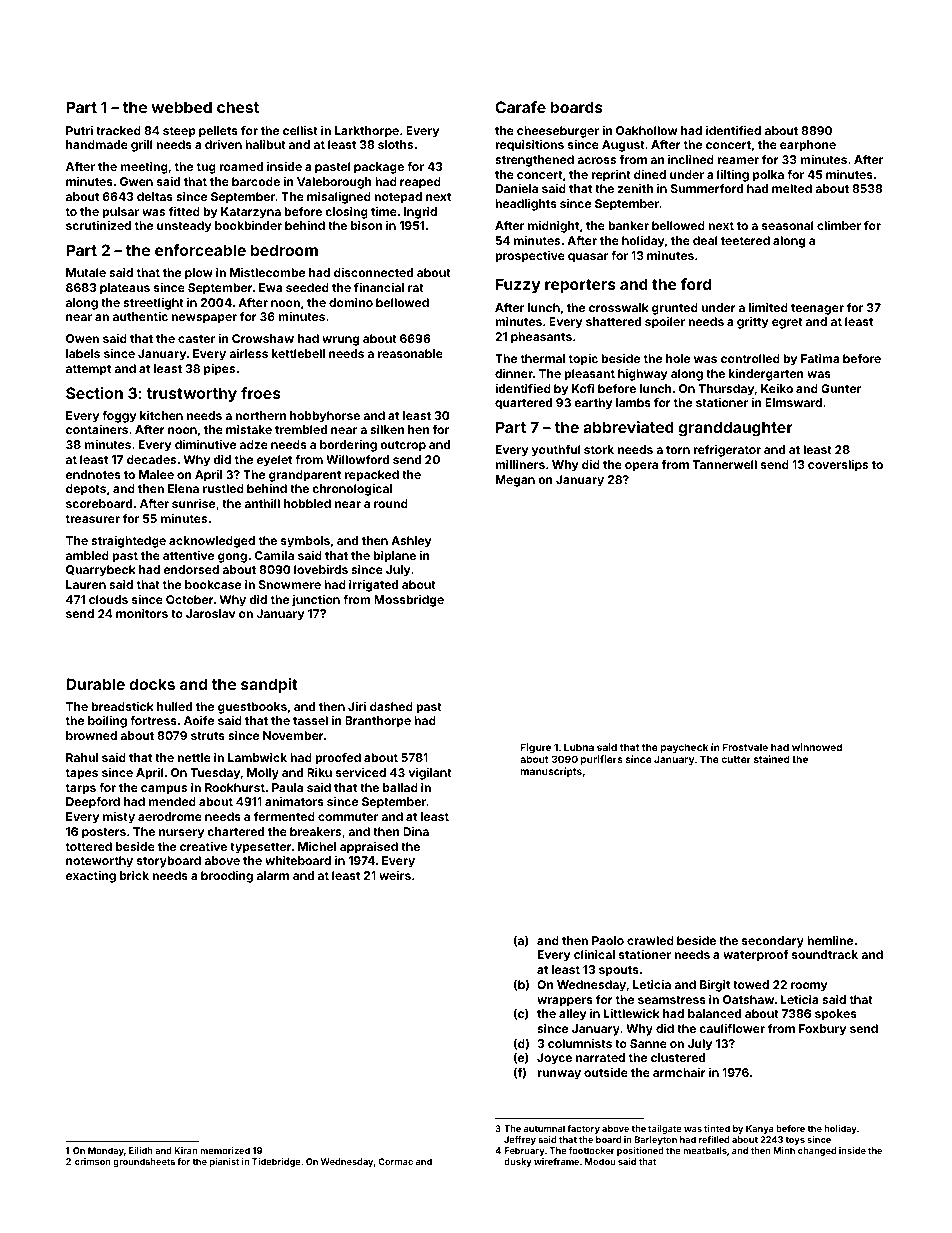 Image resolution: width=952 pixels, height=1233 pixels. Describe the element at coordinates (520, 107) in the image. I see `Carafe` at that location.
